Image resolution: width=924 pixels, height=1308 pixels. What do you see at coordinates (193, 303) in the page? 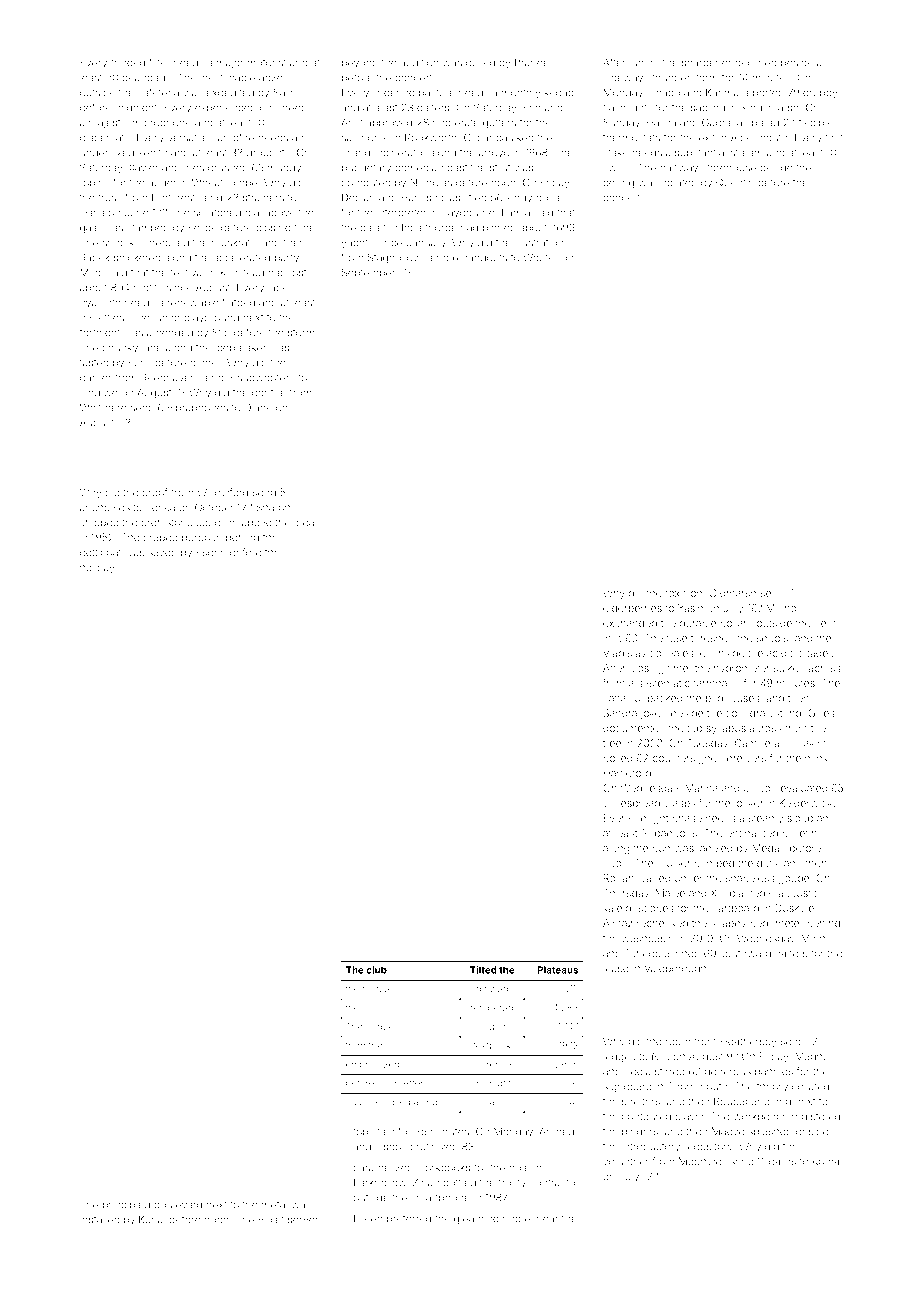
I see `renewable` at bounding box center [193, 303].
